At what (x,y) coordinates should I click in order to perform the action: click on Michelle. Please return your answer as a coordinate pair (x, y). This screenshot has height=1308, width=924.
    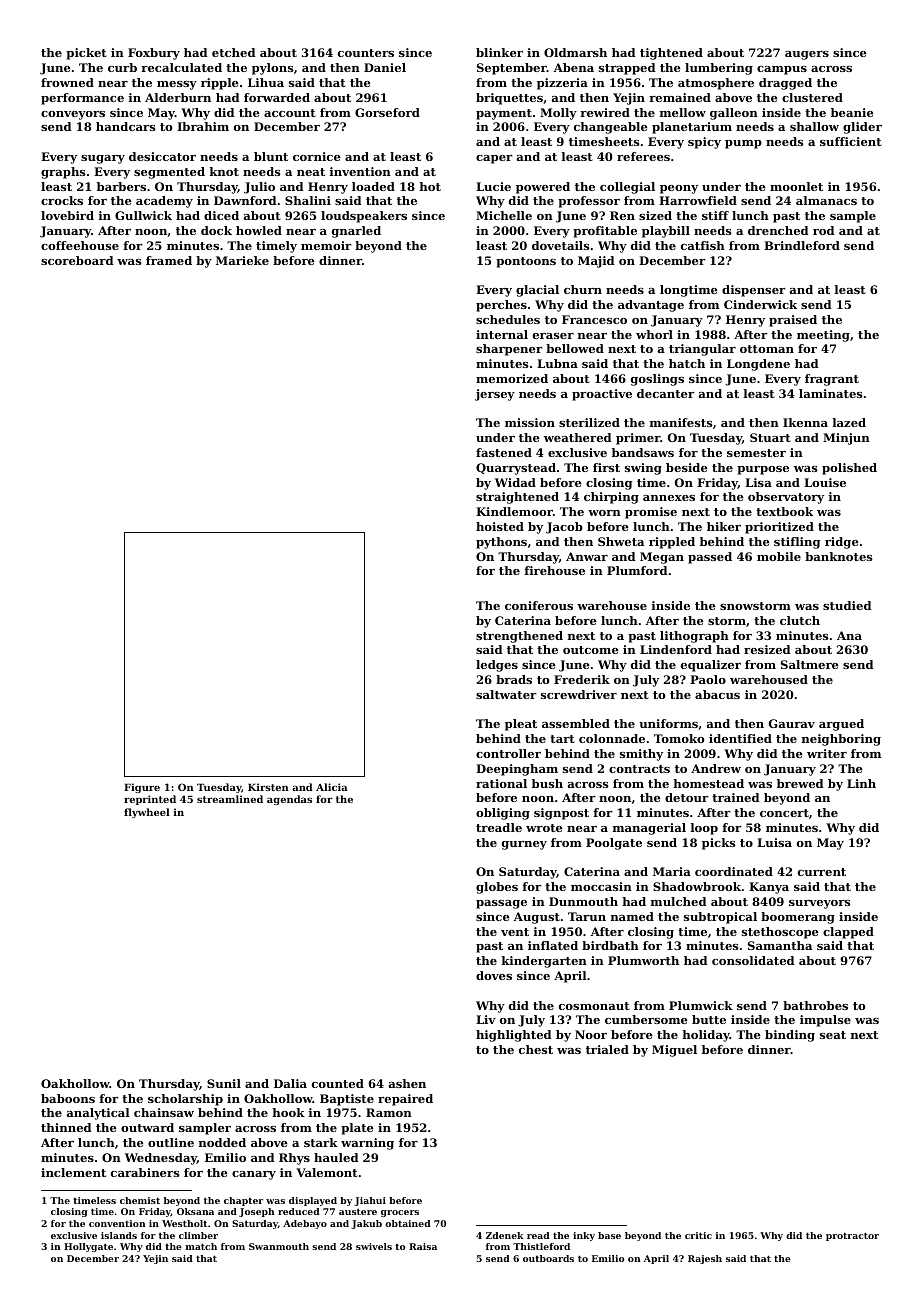
    Looking at the image, I should click on (504, 215).
